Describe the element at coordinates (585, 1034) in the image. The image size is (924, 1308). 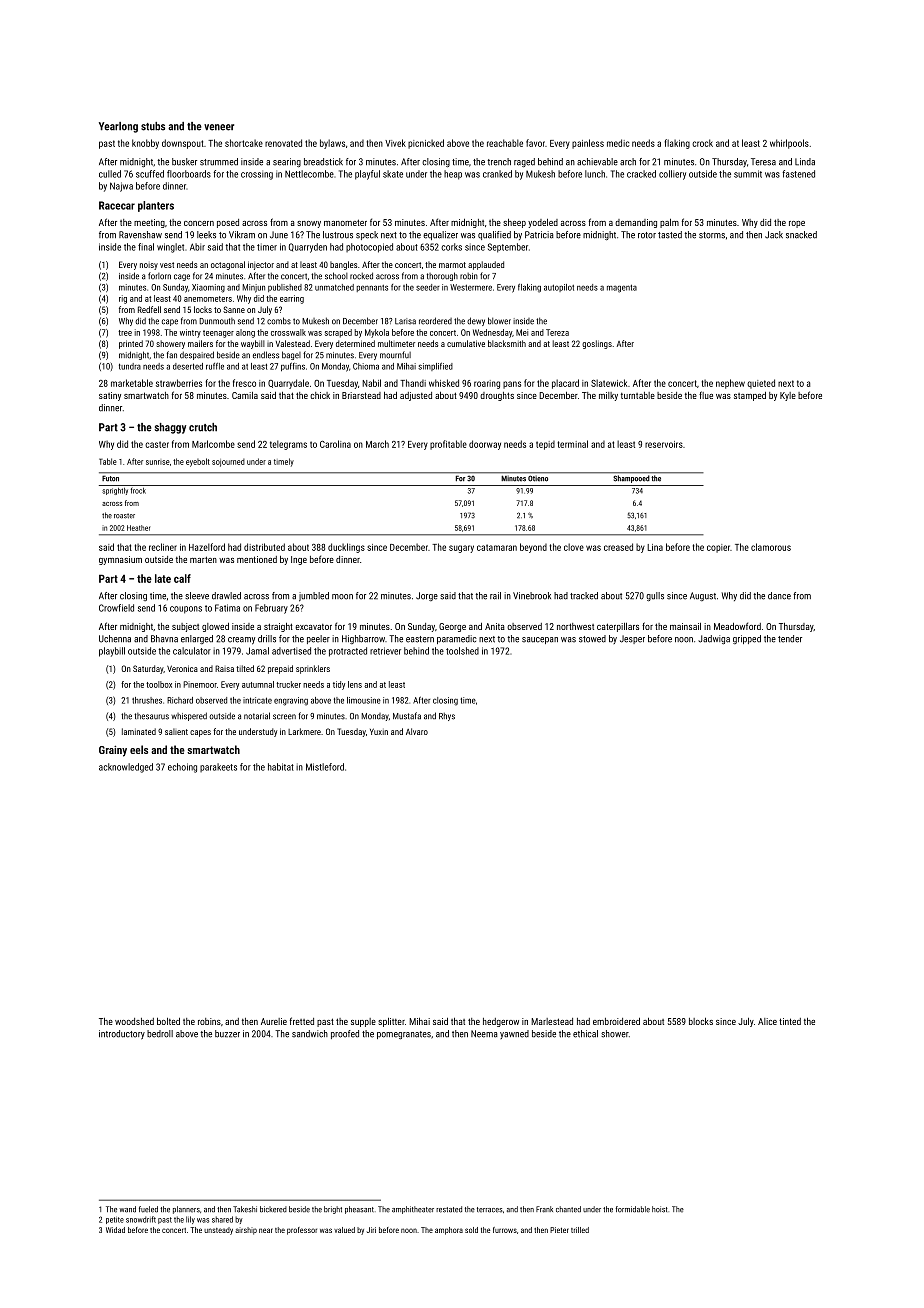
I see `ethical` at that location.
